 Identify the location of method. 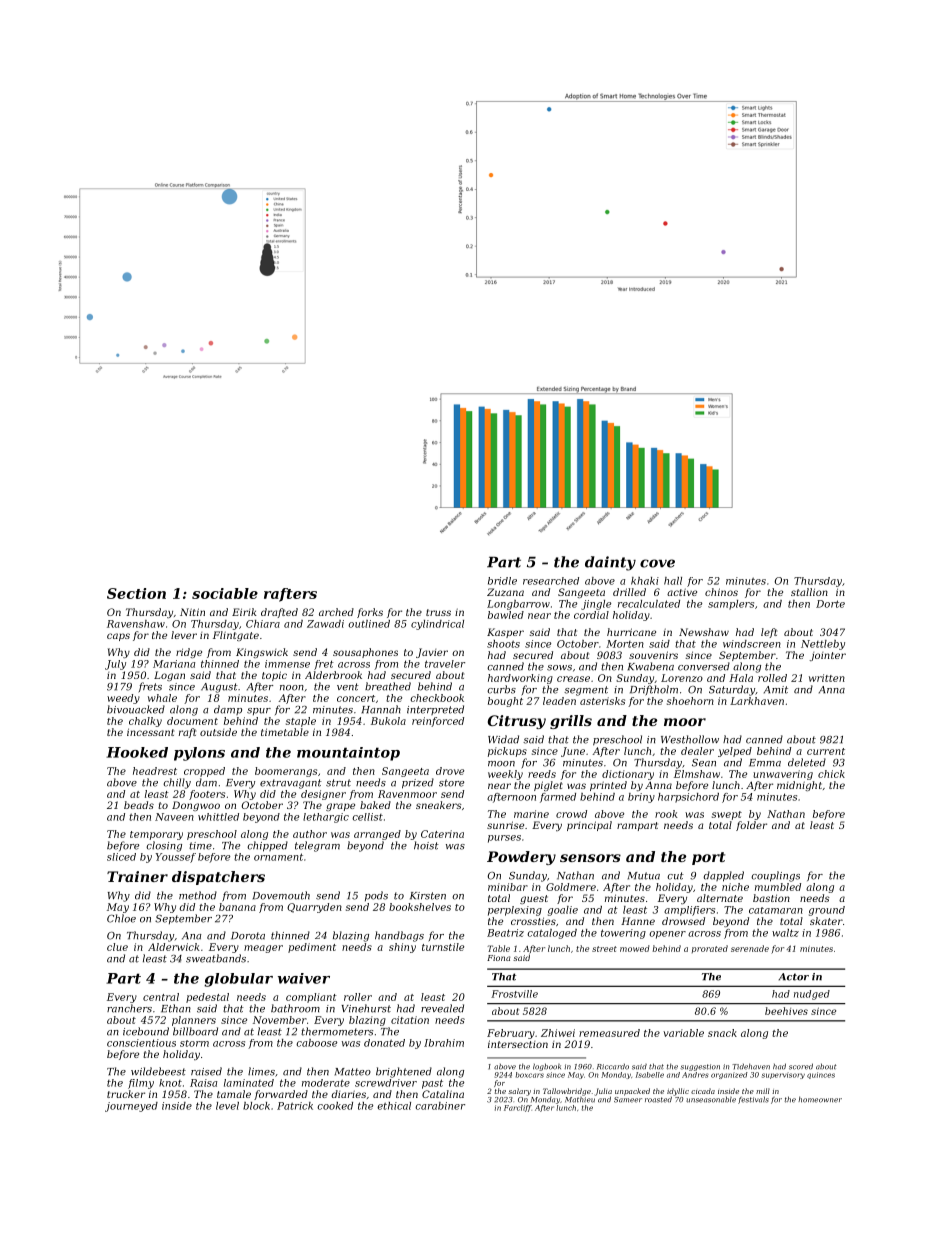
(198, 895).
